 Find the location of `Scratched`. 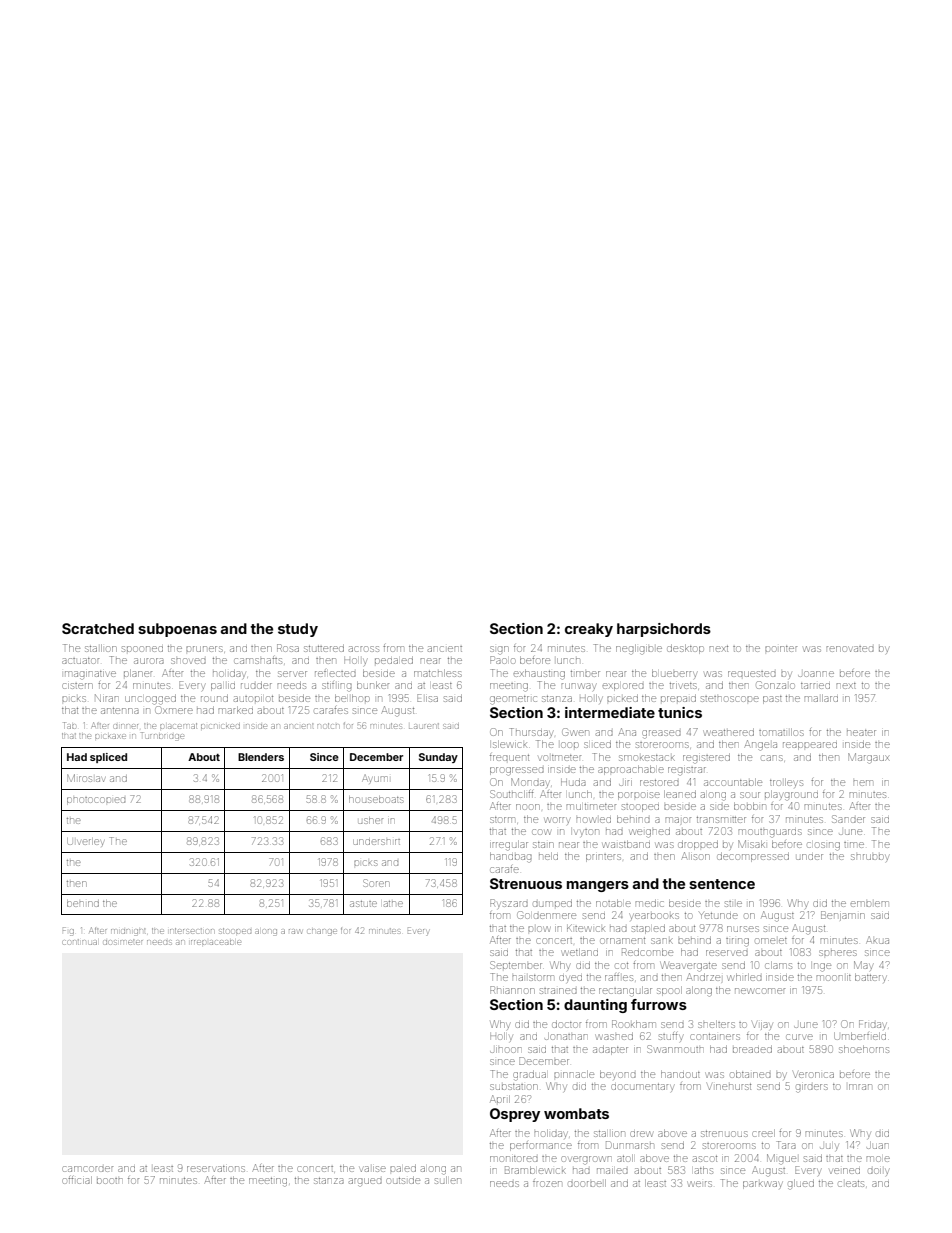

Scratched is located at coordinates (98, 628).
